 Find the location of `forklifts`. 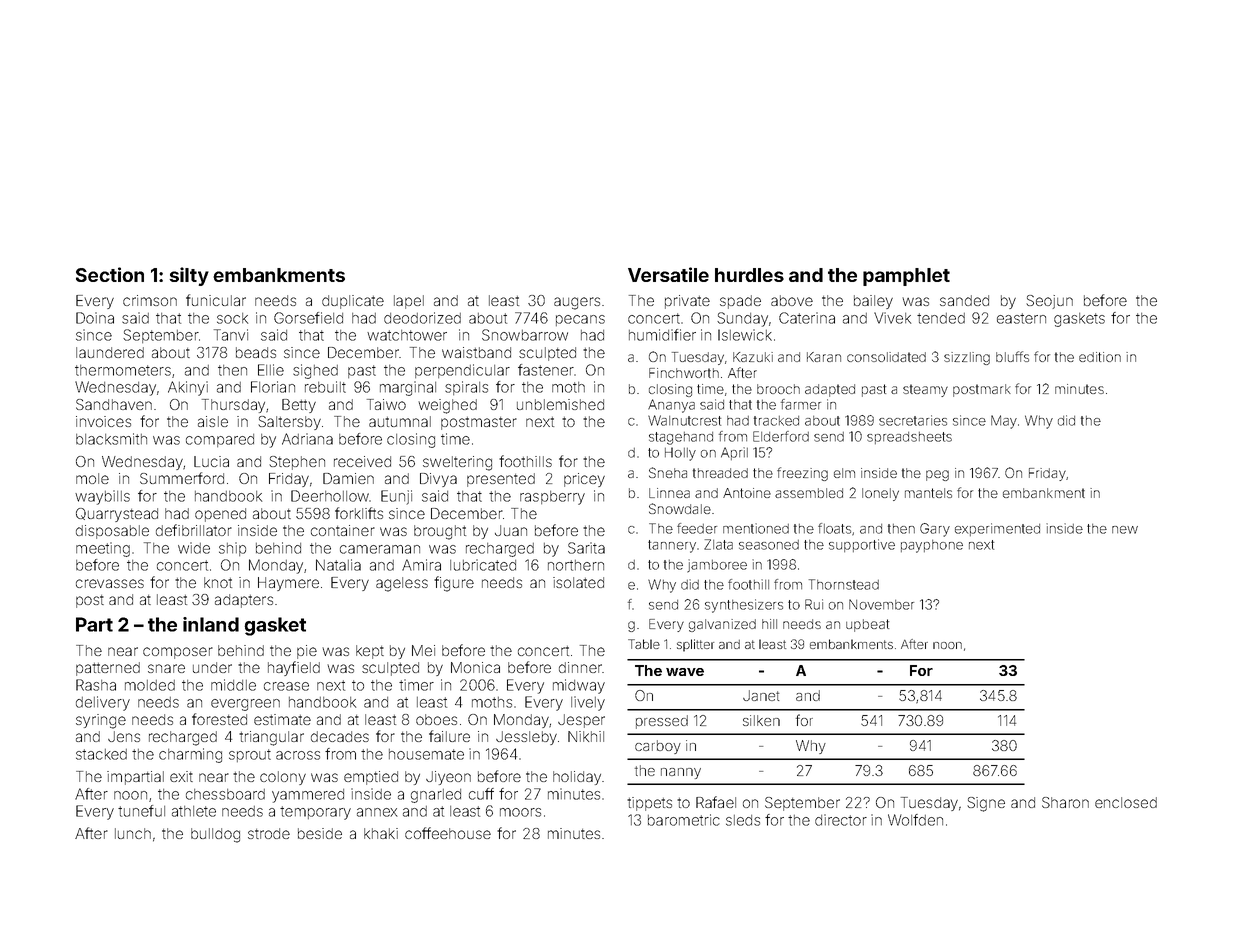

forklifts is located at coordinates (359, 513).
